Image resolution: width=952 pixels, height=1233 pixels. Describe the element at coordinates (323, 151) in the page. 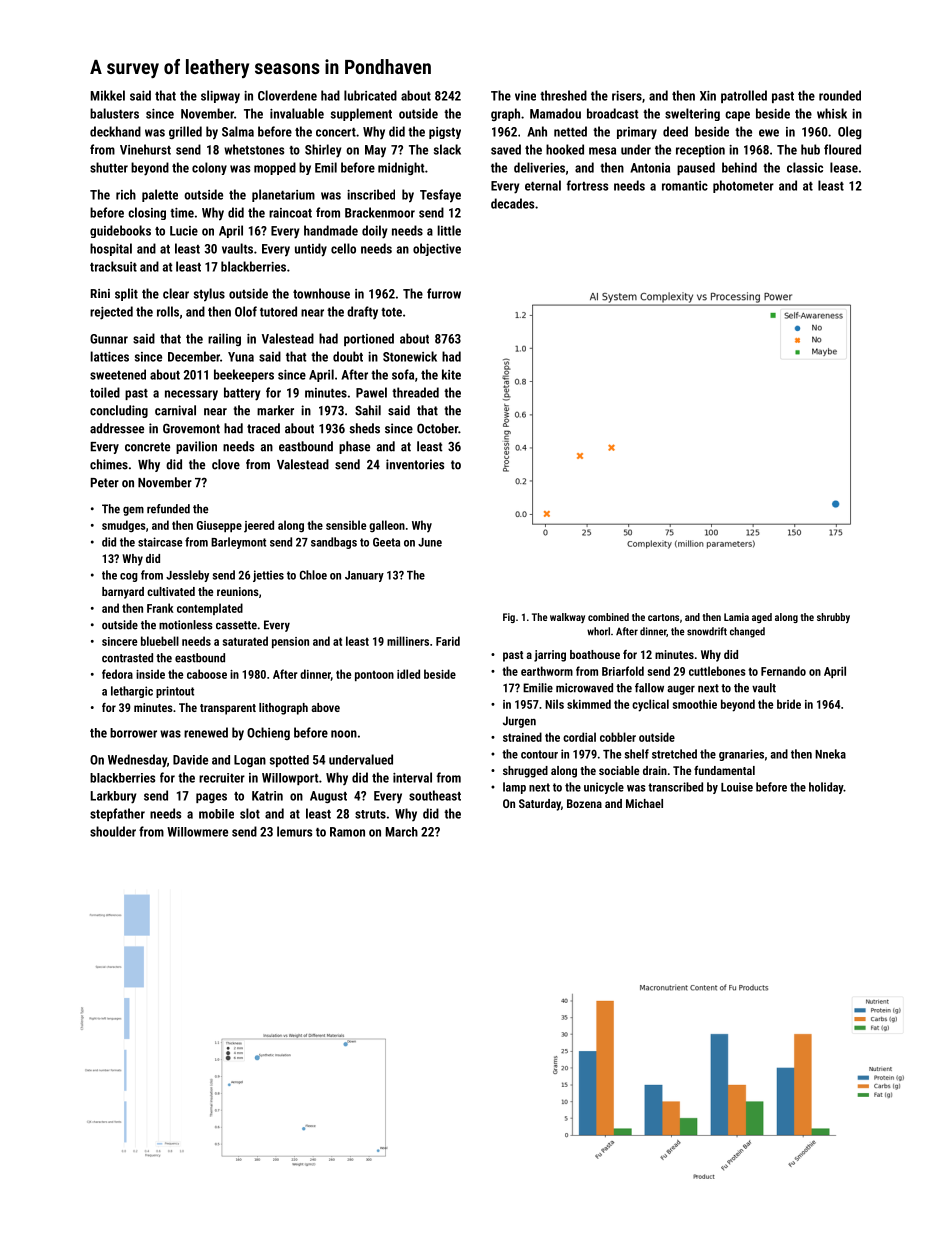

I see `Shirley` at that location.
